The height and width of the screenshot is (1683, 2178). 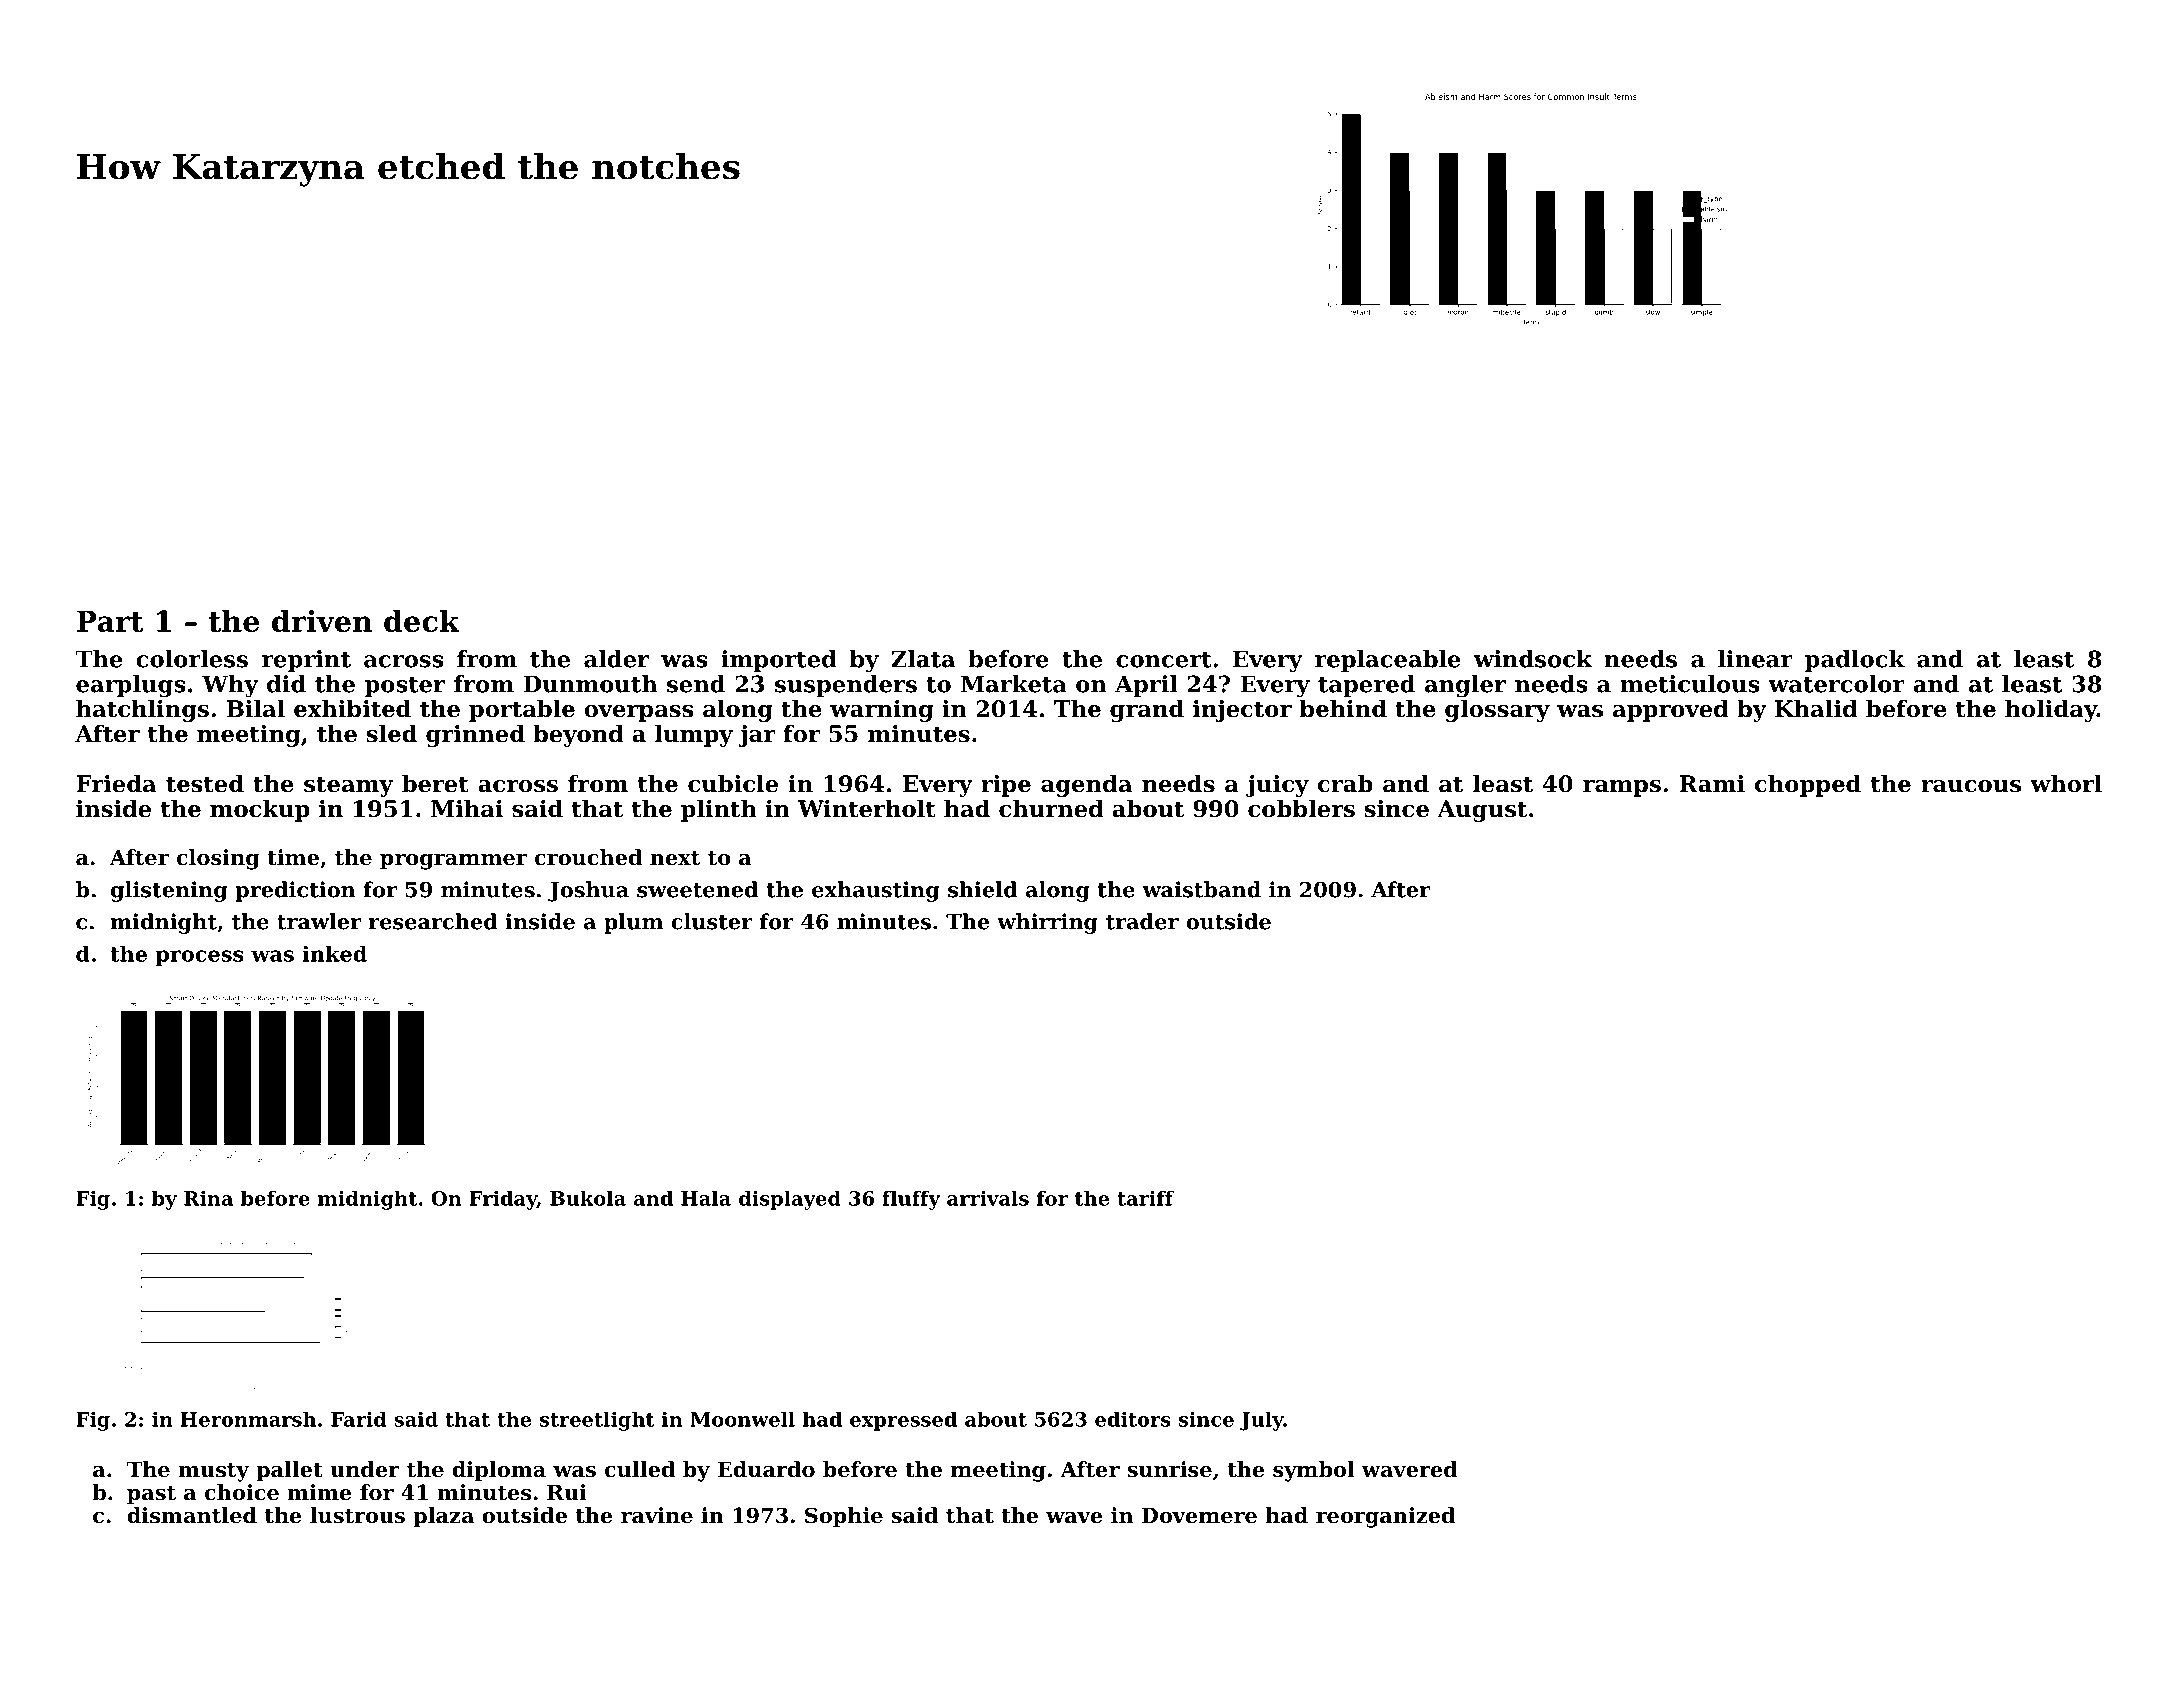 What do you see at coordinates (1855, 661) in the screenshot?
I see `padlock` at bounding box center [1855, 661].
